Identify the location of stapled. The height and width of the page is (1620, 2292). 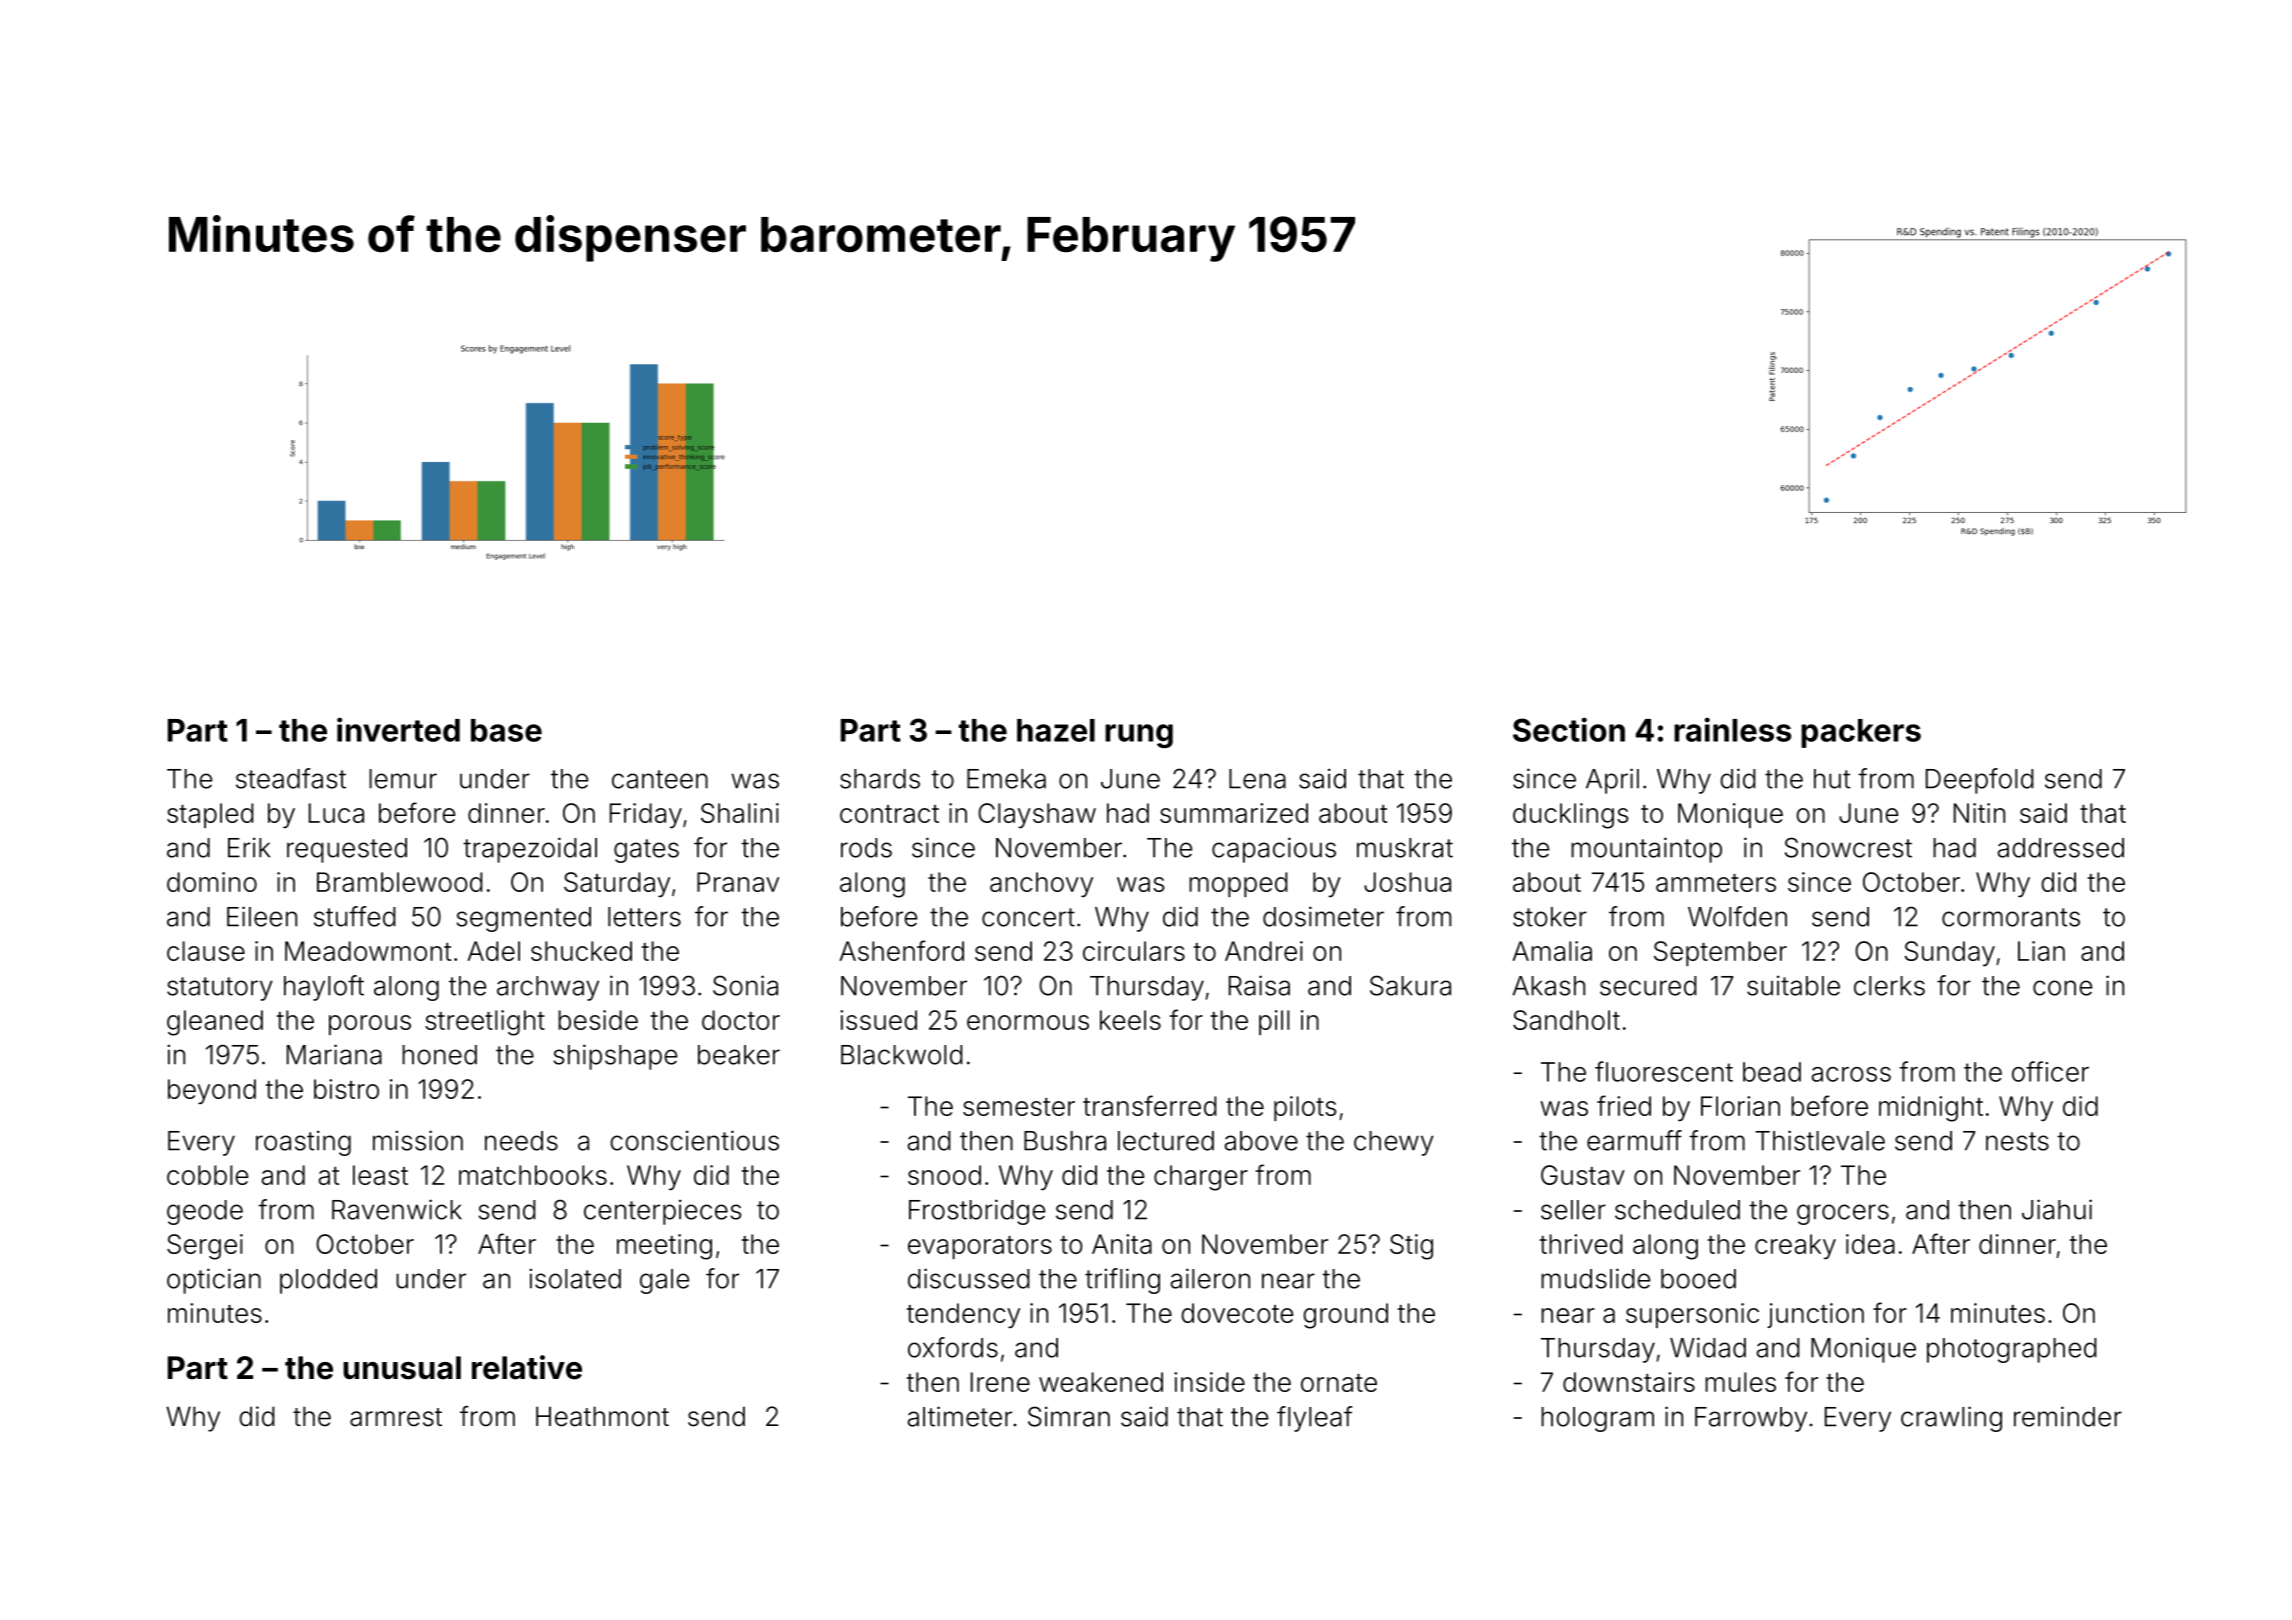
(210, 815).
